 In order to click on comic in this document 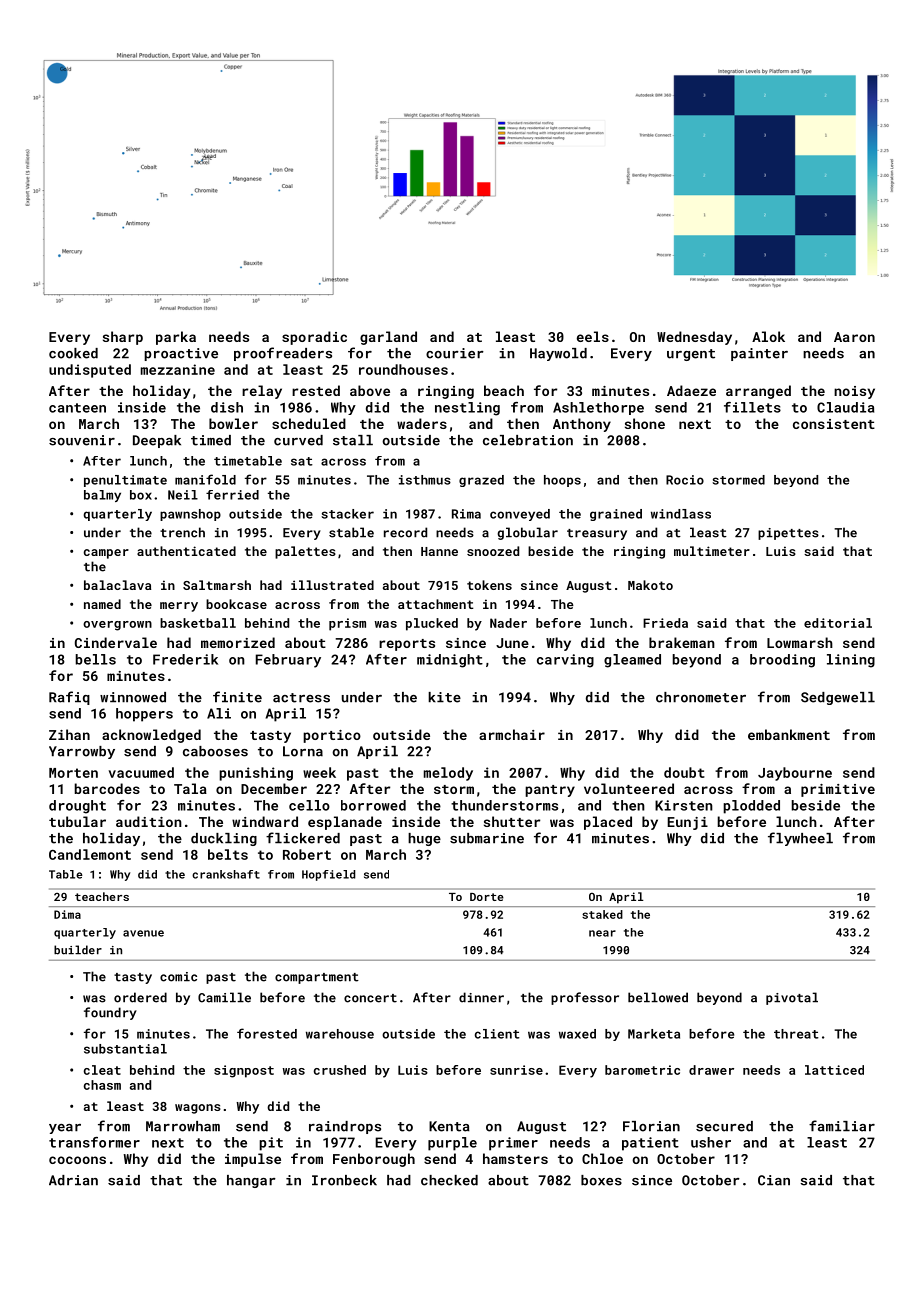, I will do `click(178, 977)`.
